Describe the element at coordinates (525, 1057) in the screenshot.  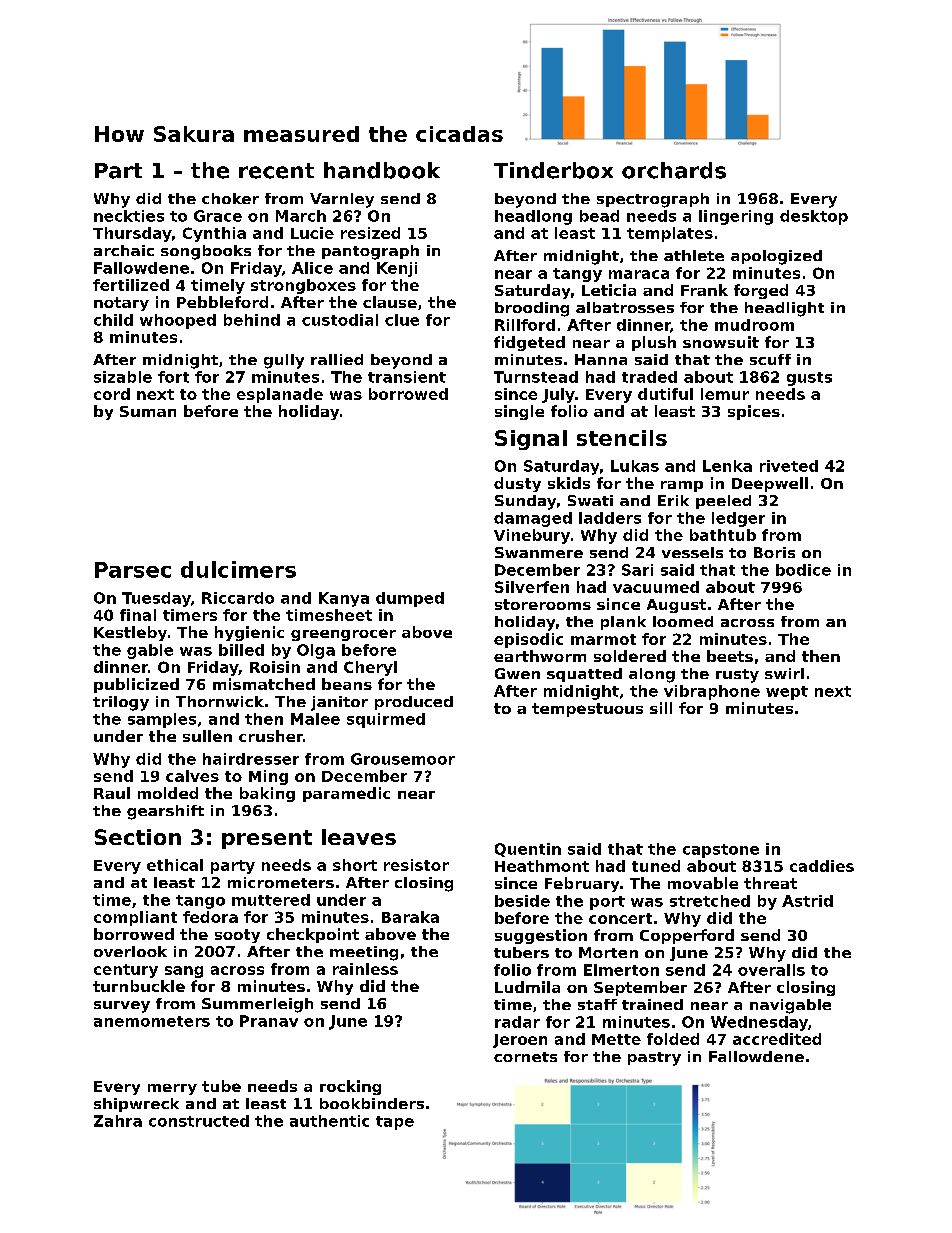
I see `cornets` at that location.
